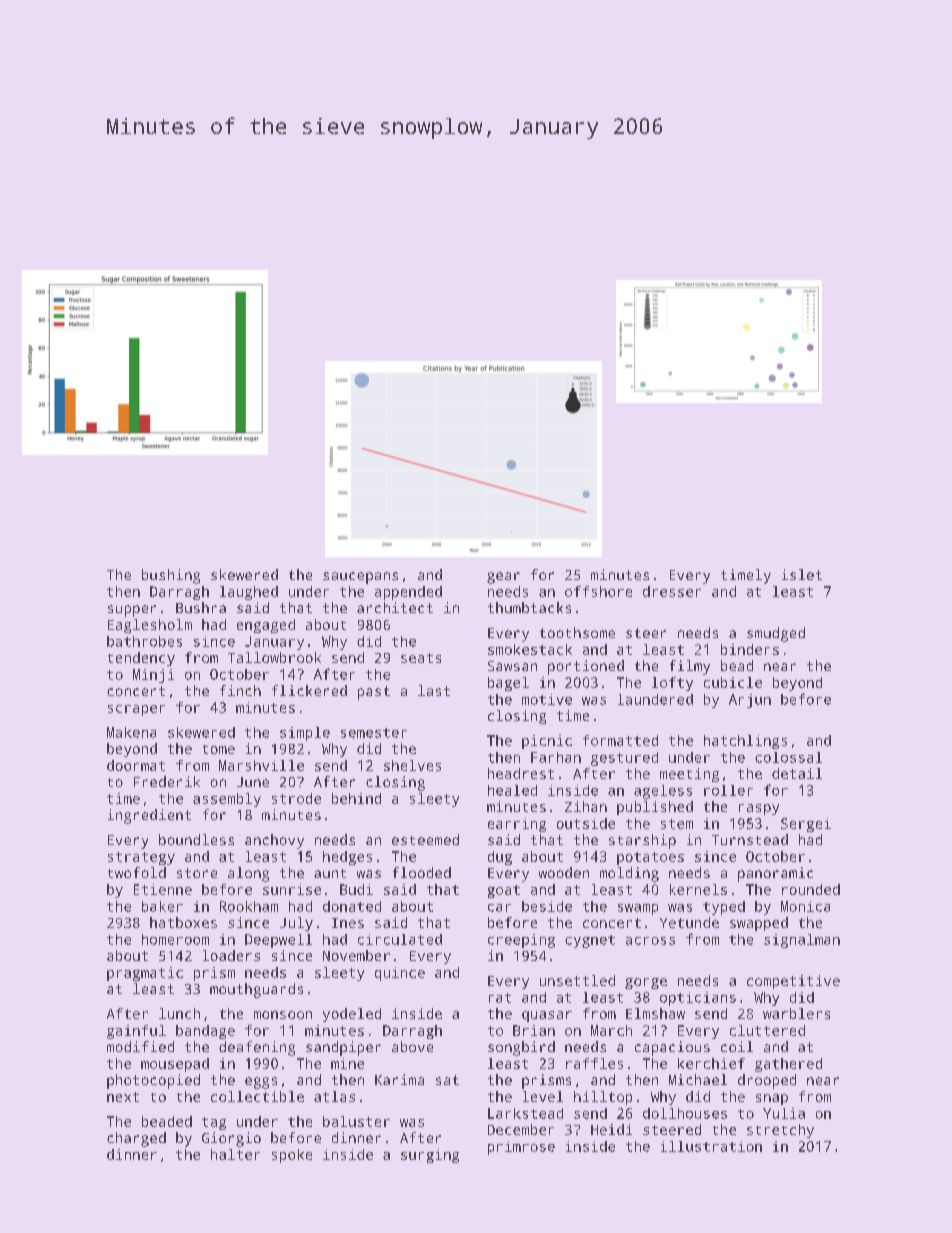 The height and width of the screenshot is (1233, 952). What do you see at coordinates (547, 742) in the screenshot?
I see `picnic` at bounding box center [547, 742].
